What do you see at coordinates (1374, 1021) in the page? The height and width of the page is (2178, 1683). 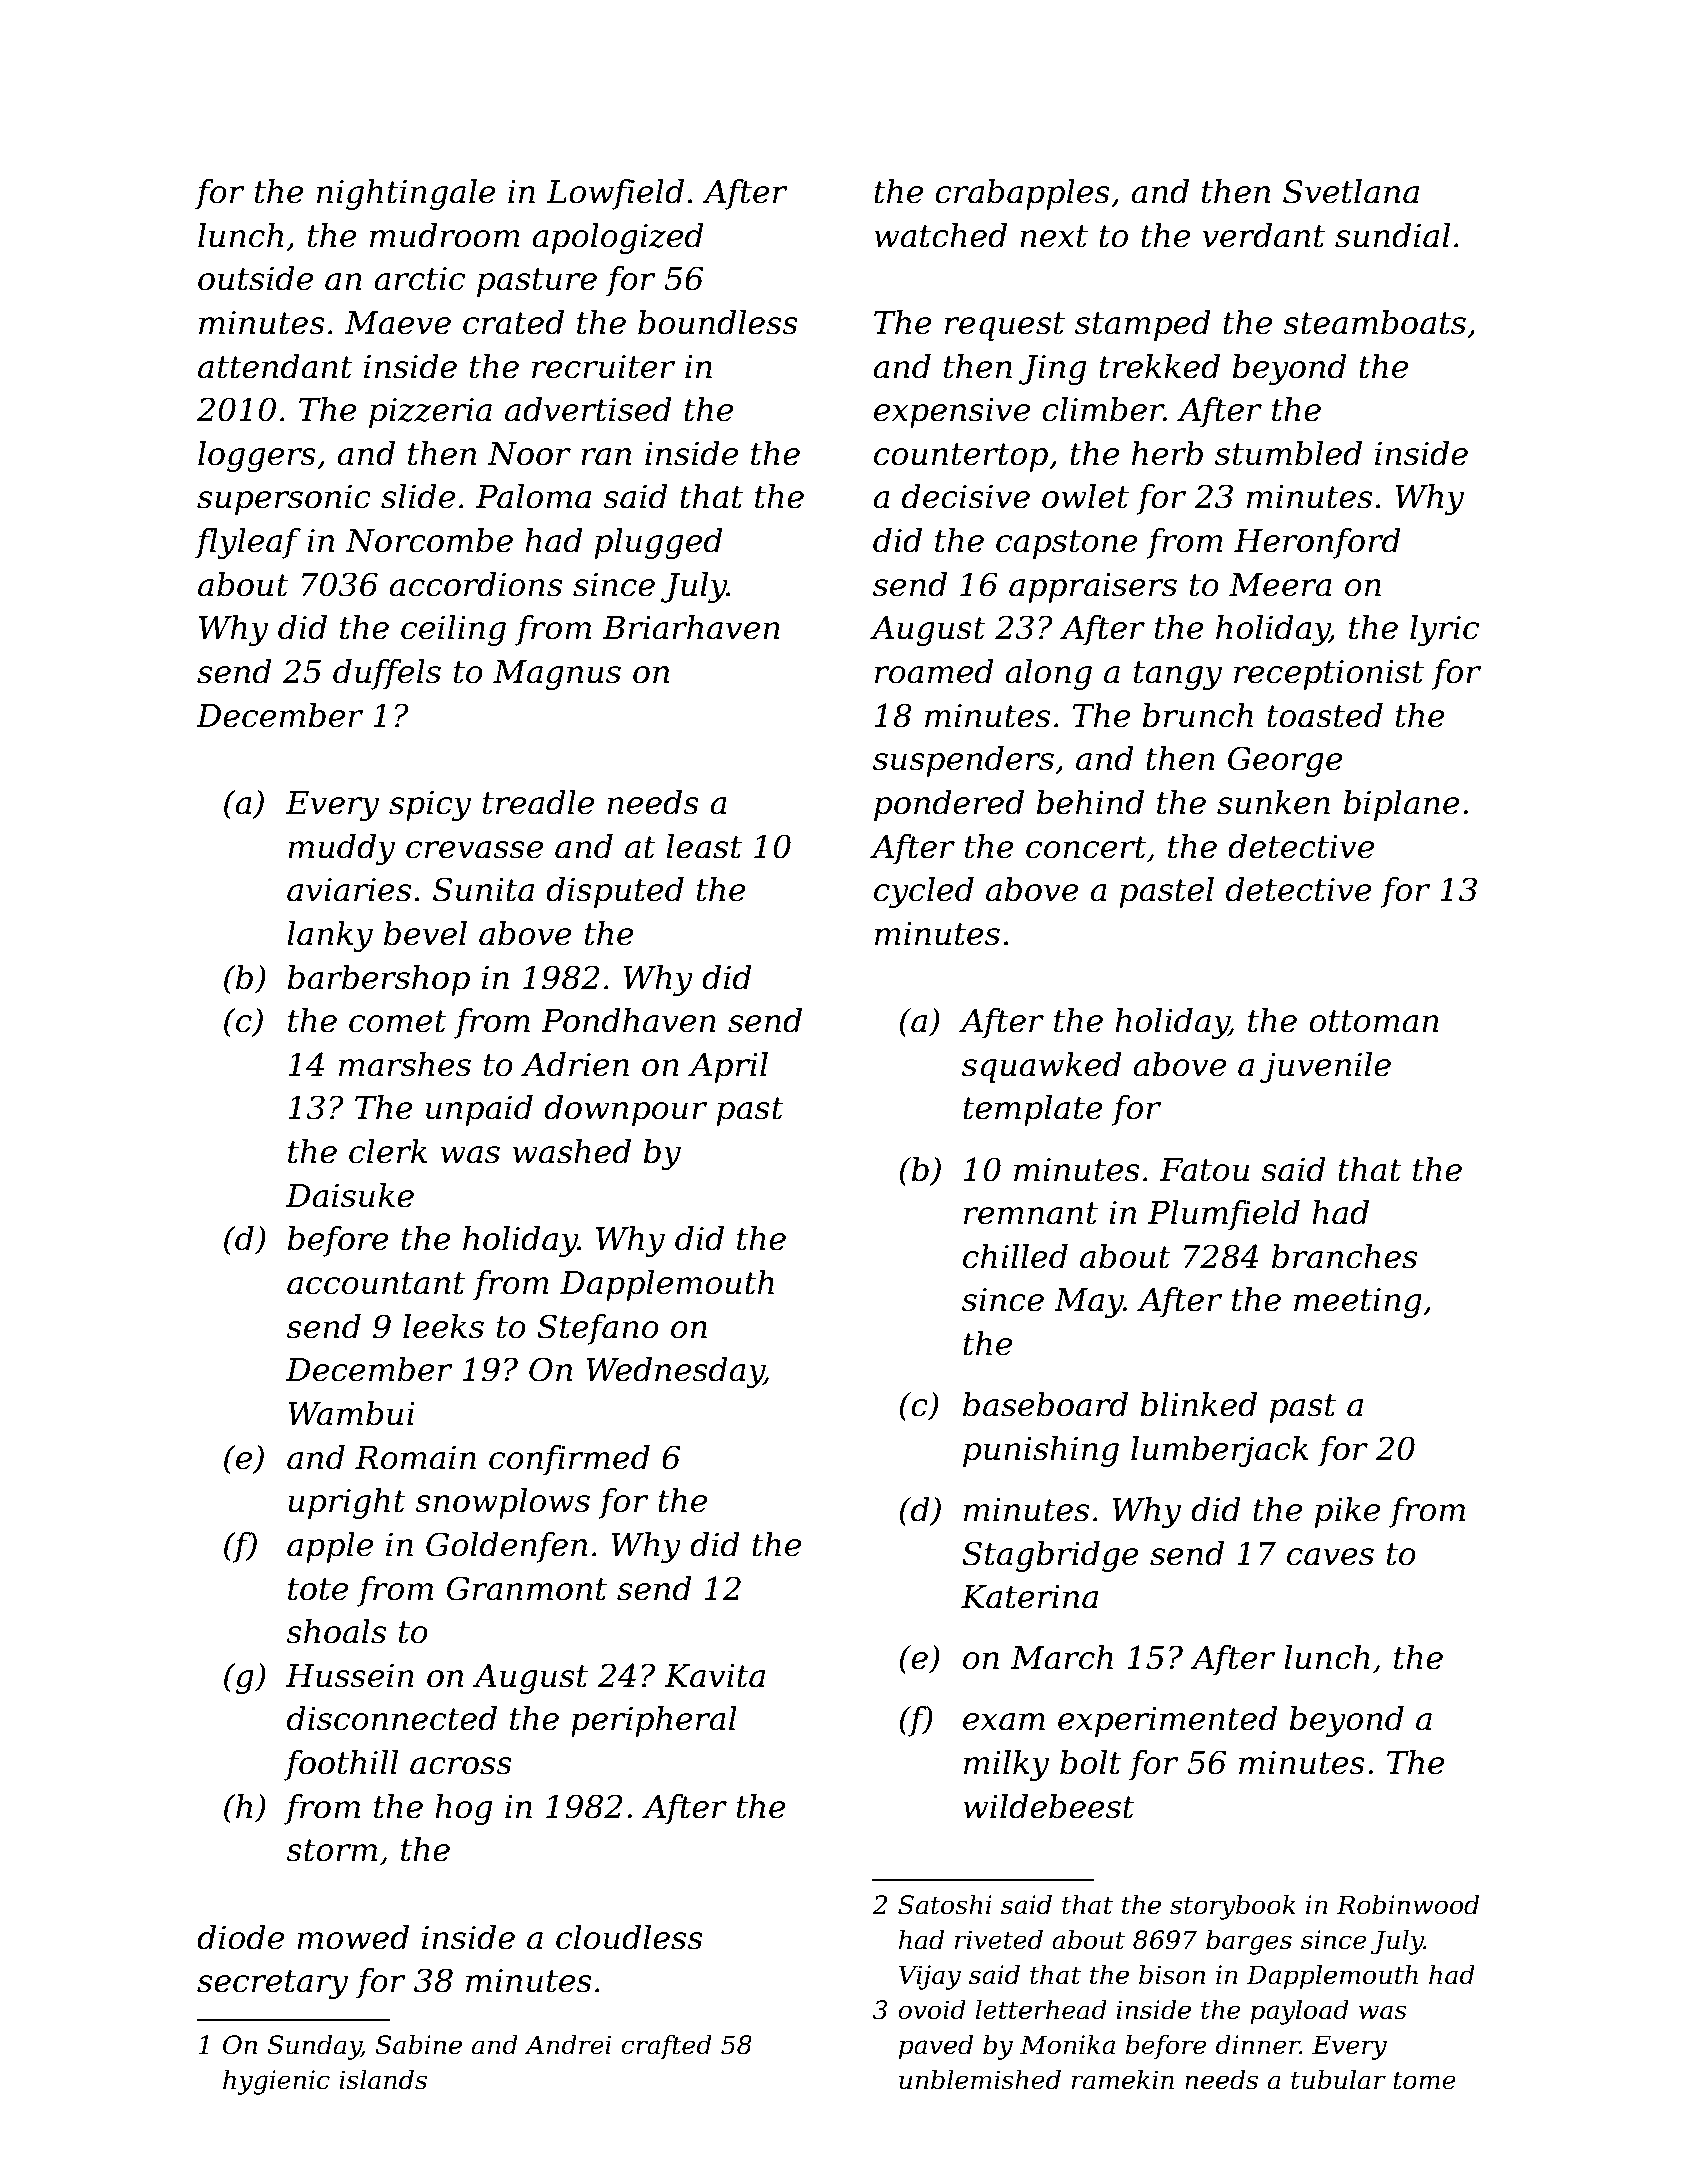 I see `ottoman` at bounding box center [1374, 1021].
